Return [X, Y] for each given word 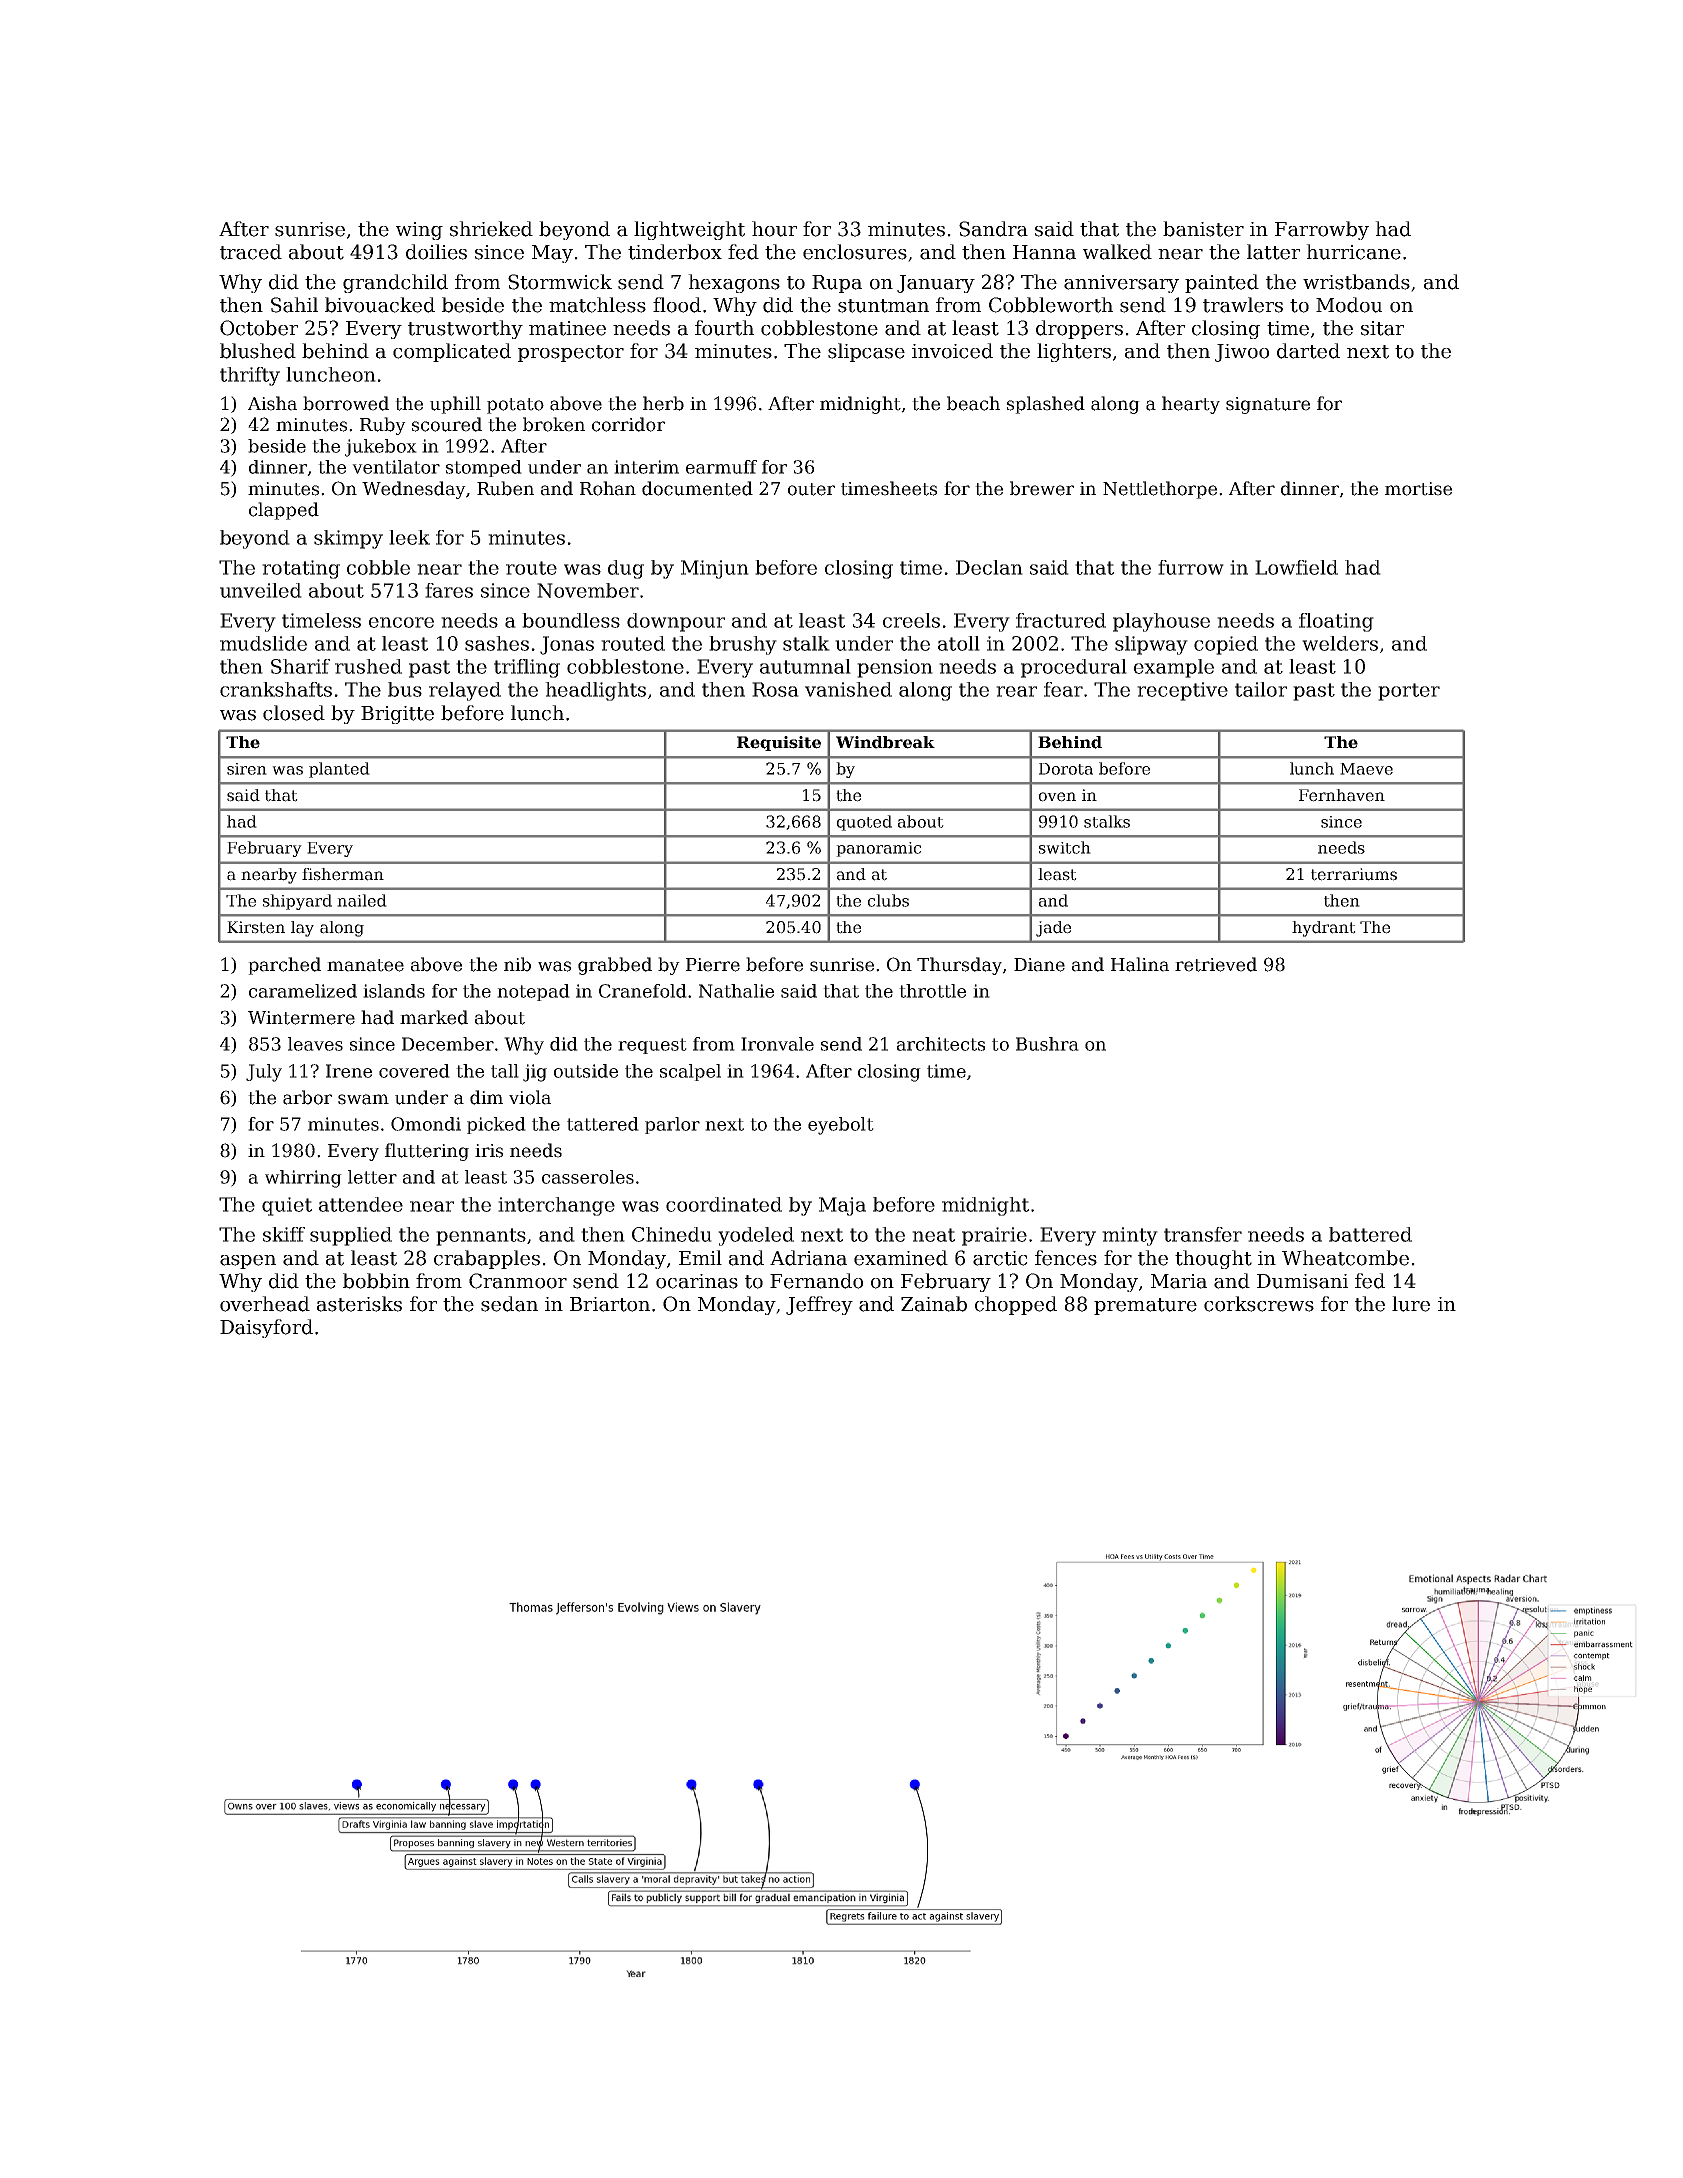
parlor [672, 1125]
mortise [1418, 489]
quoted [864, 823]
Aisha [272, 403]
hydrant [1324, 929]
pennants [481, 1237]
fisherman [343, 874]
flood [677, 305]
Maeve [1366, 769]
